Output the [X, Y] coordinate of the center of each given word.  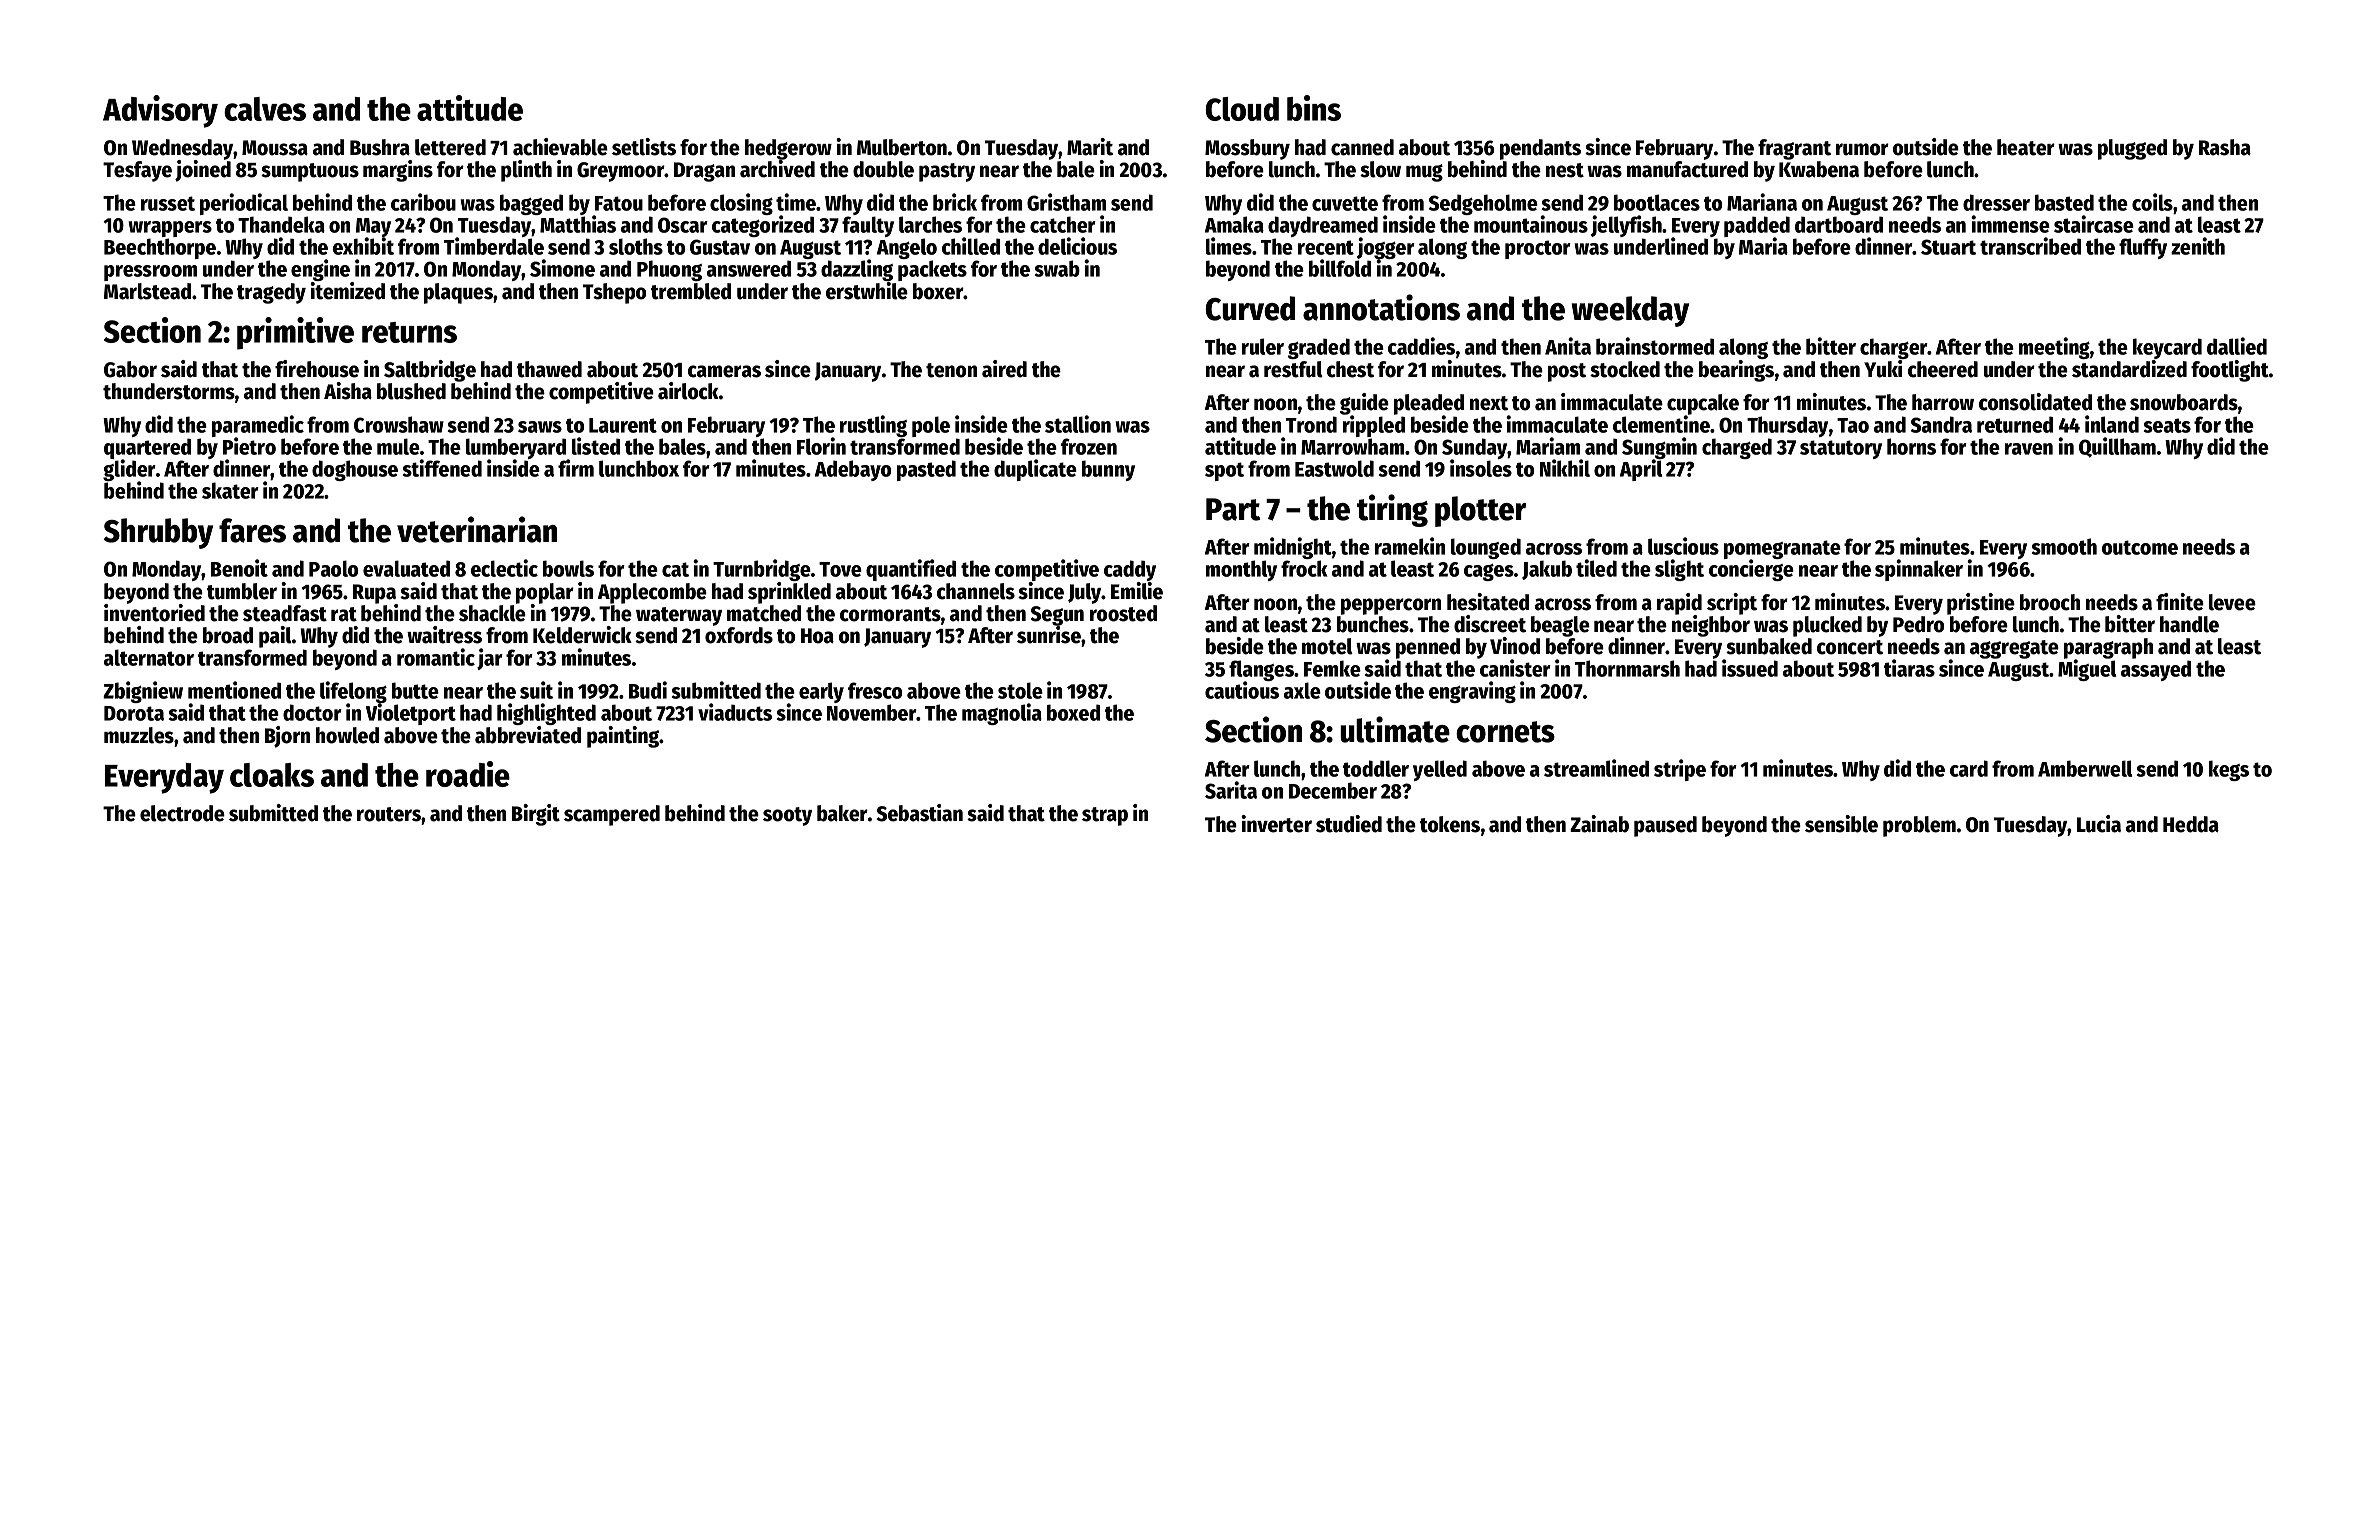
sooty [787, 816]
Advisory [160, 111]
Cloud [1242, 109]
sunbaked [1769, 646]
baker [842, 813]
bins [1314, 108]
